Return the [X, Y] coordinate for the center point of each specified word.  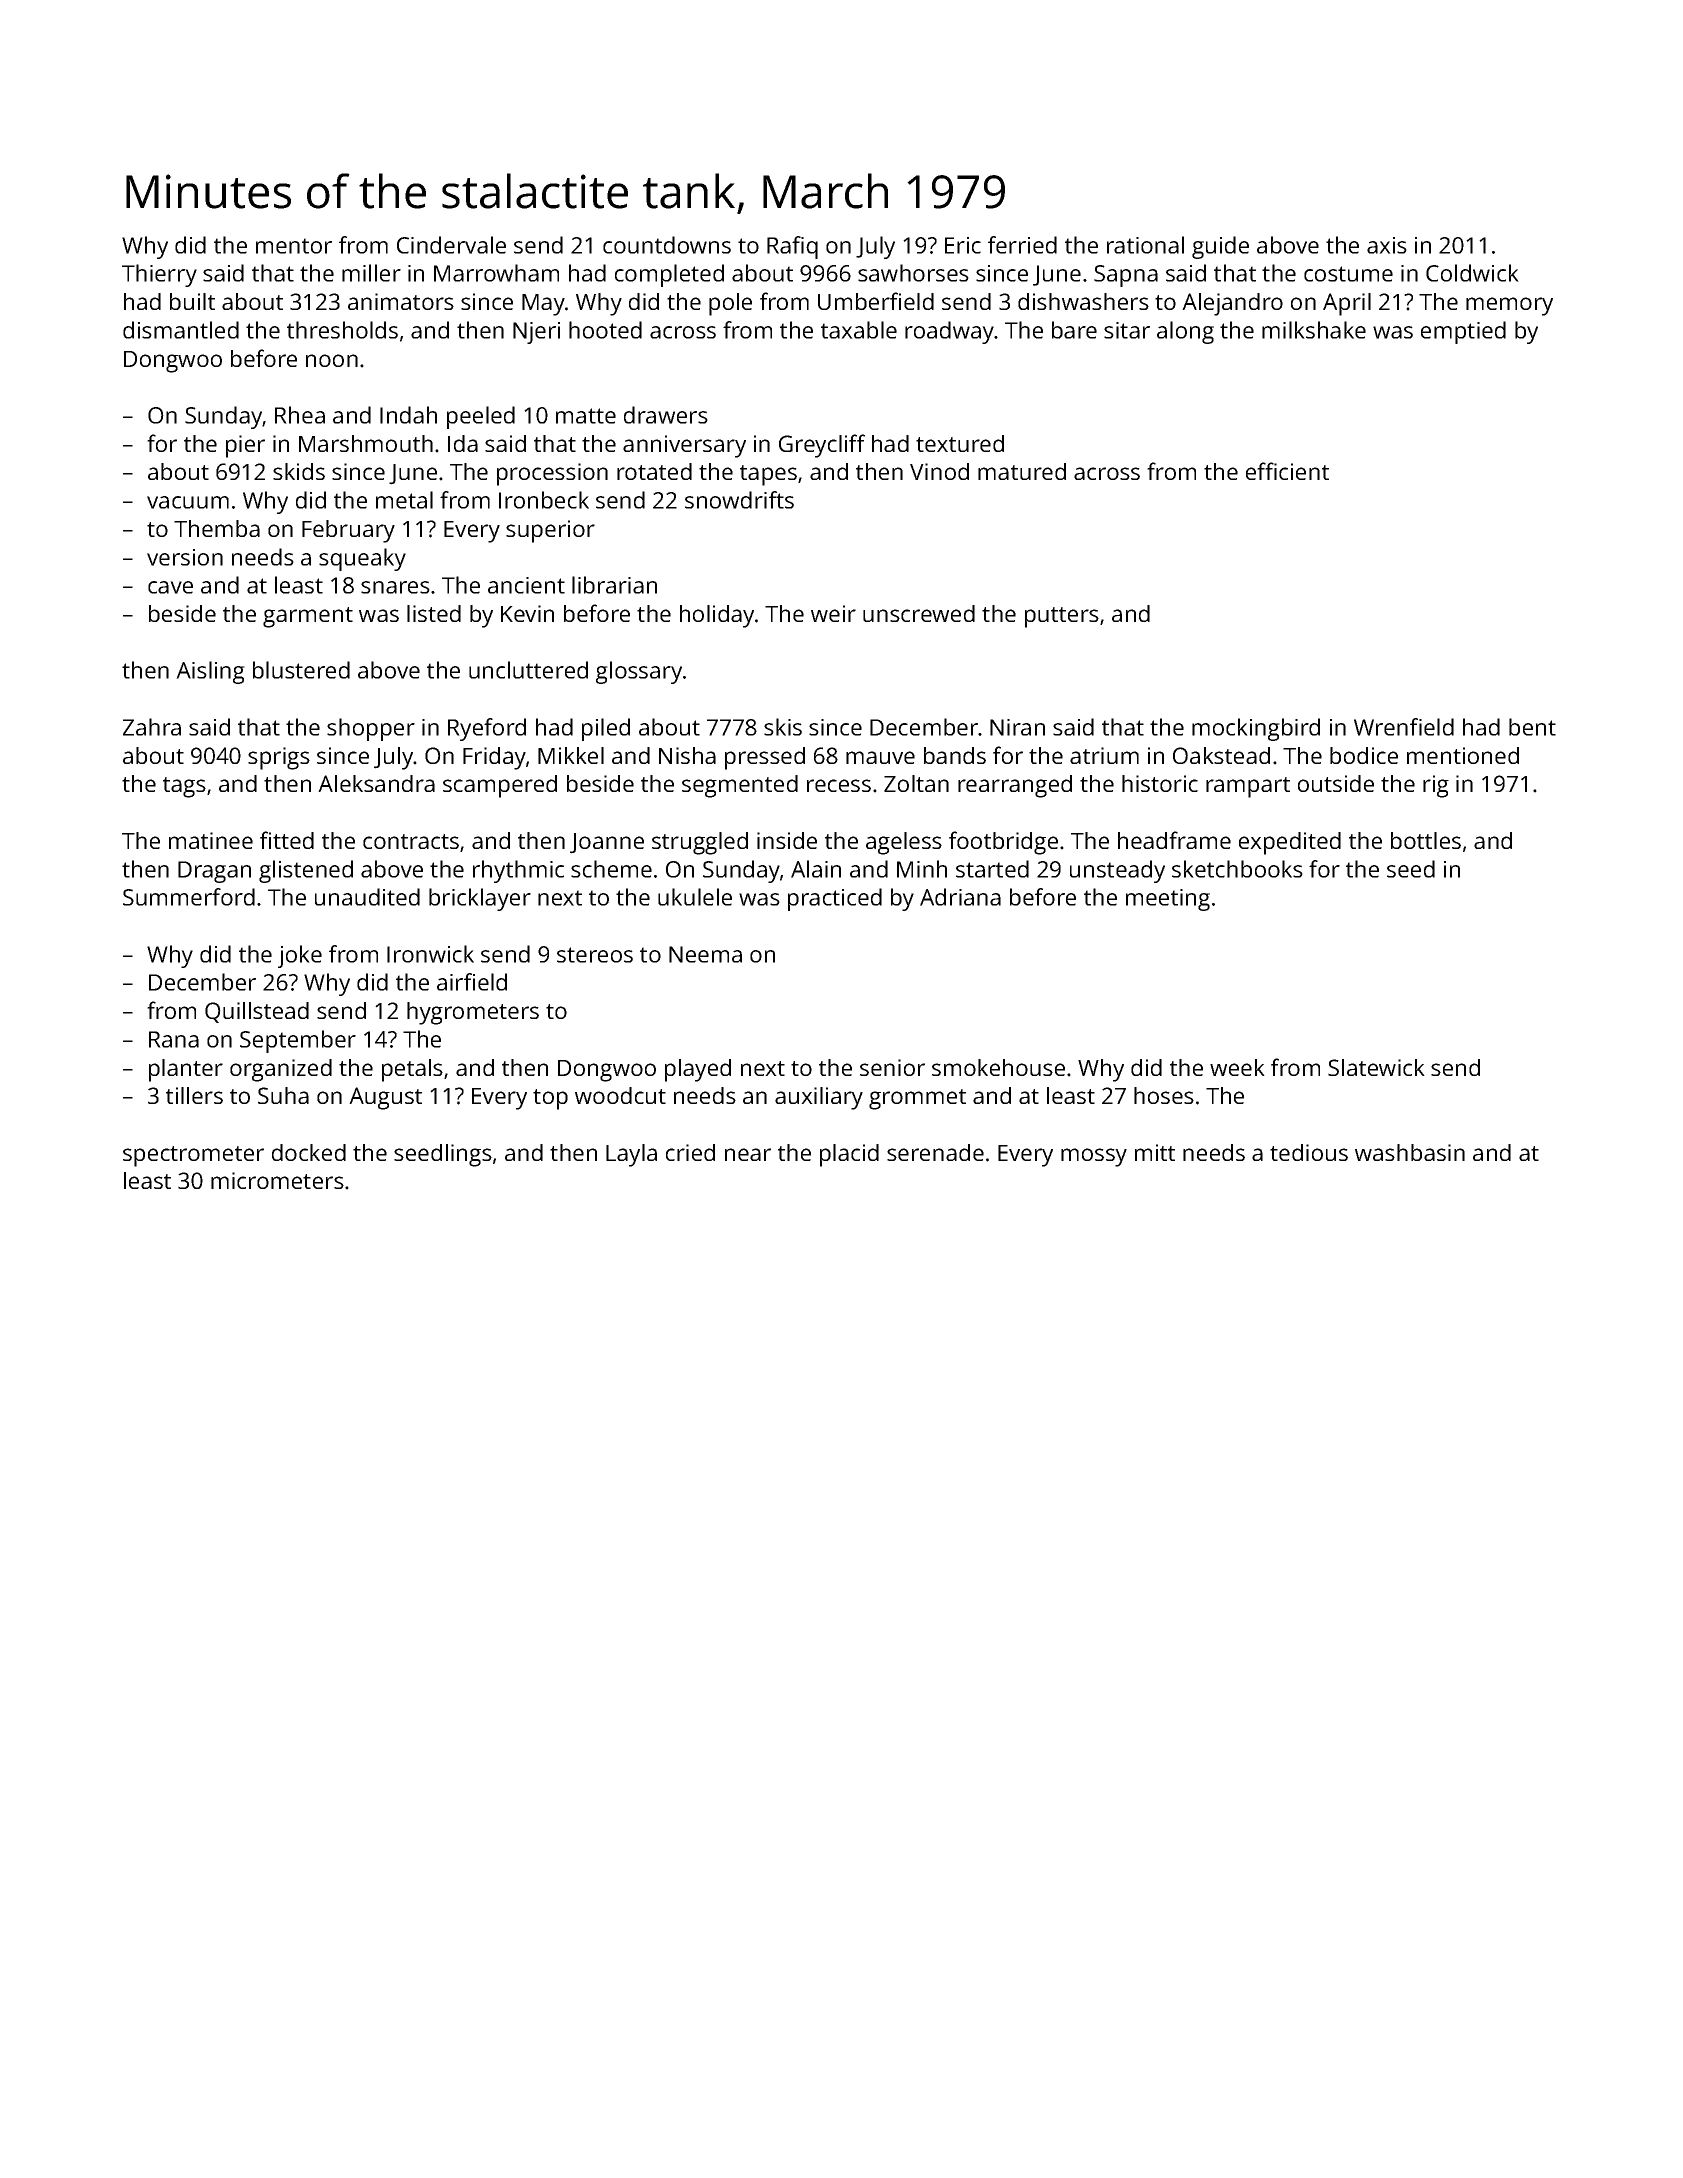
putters [1062, 617]
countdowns [667, 245]
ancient [526, 585]
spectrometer [193, 1156]
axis [1387, 245]
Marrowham [496, 273]
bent [1532, 727]
